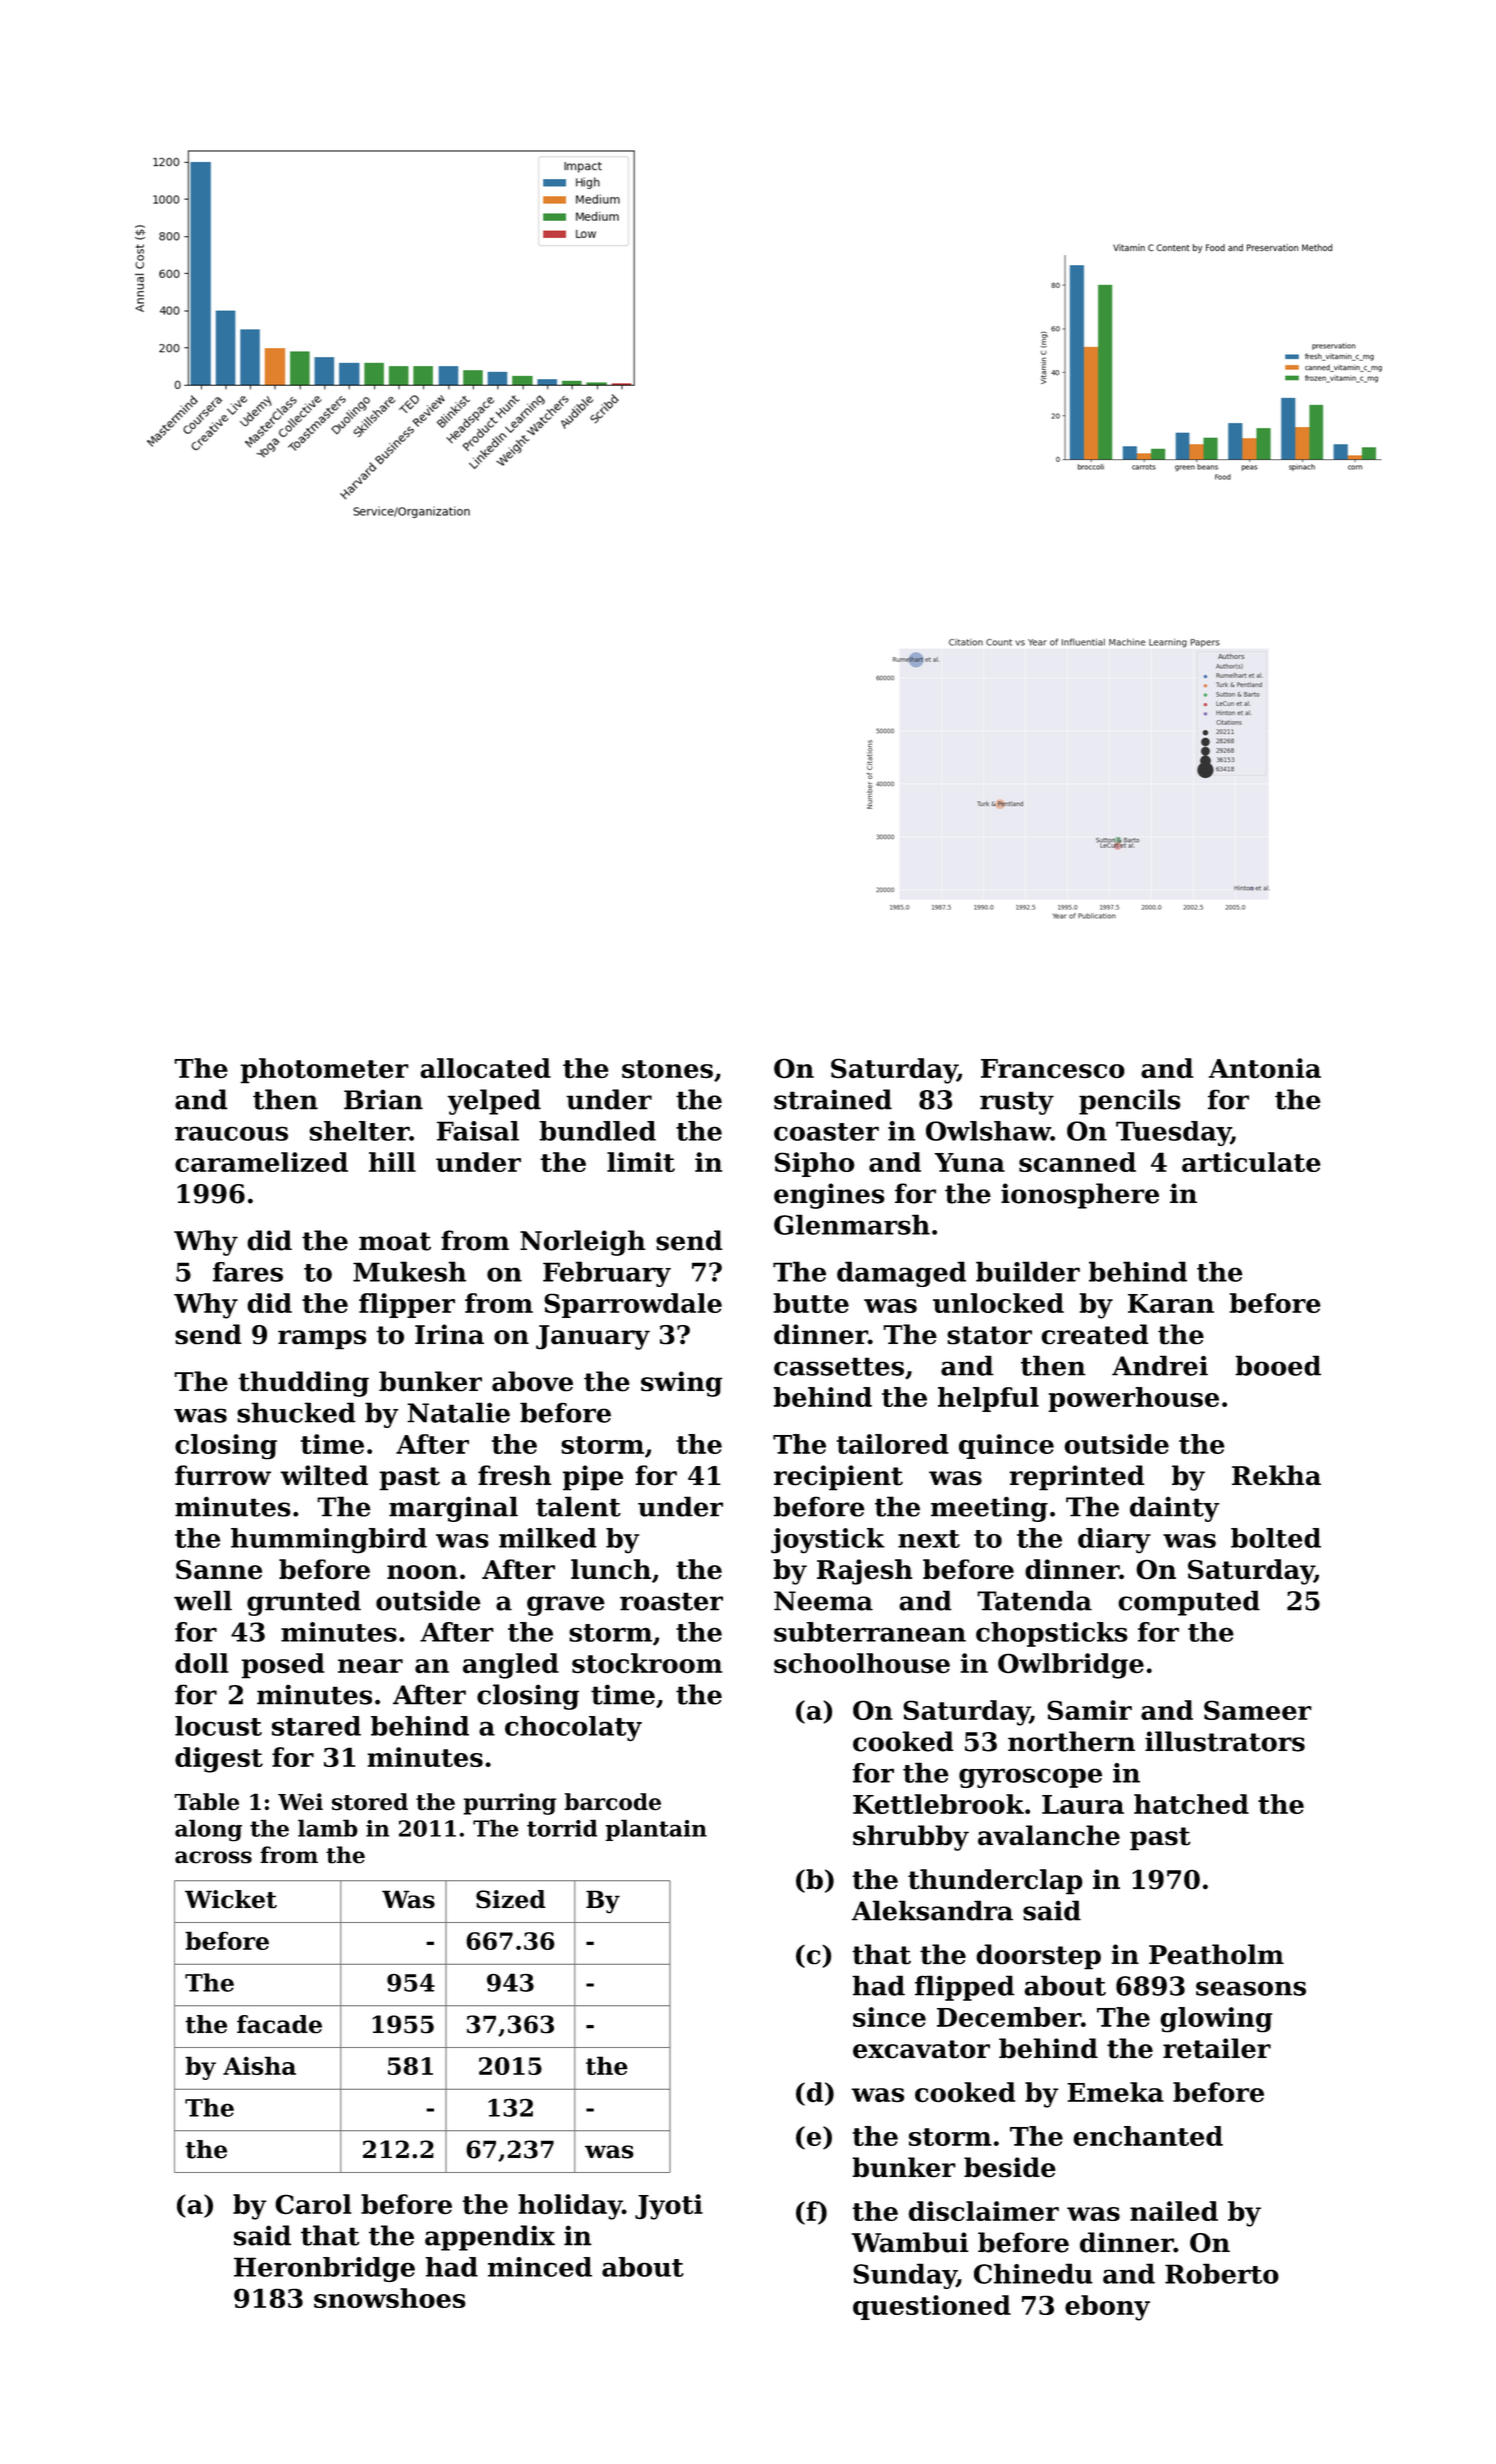  What do you see at coordinates (390, 2298) in the screenshot?
I see `snowshoes` at bounding box center [390, 2298].
